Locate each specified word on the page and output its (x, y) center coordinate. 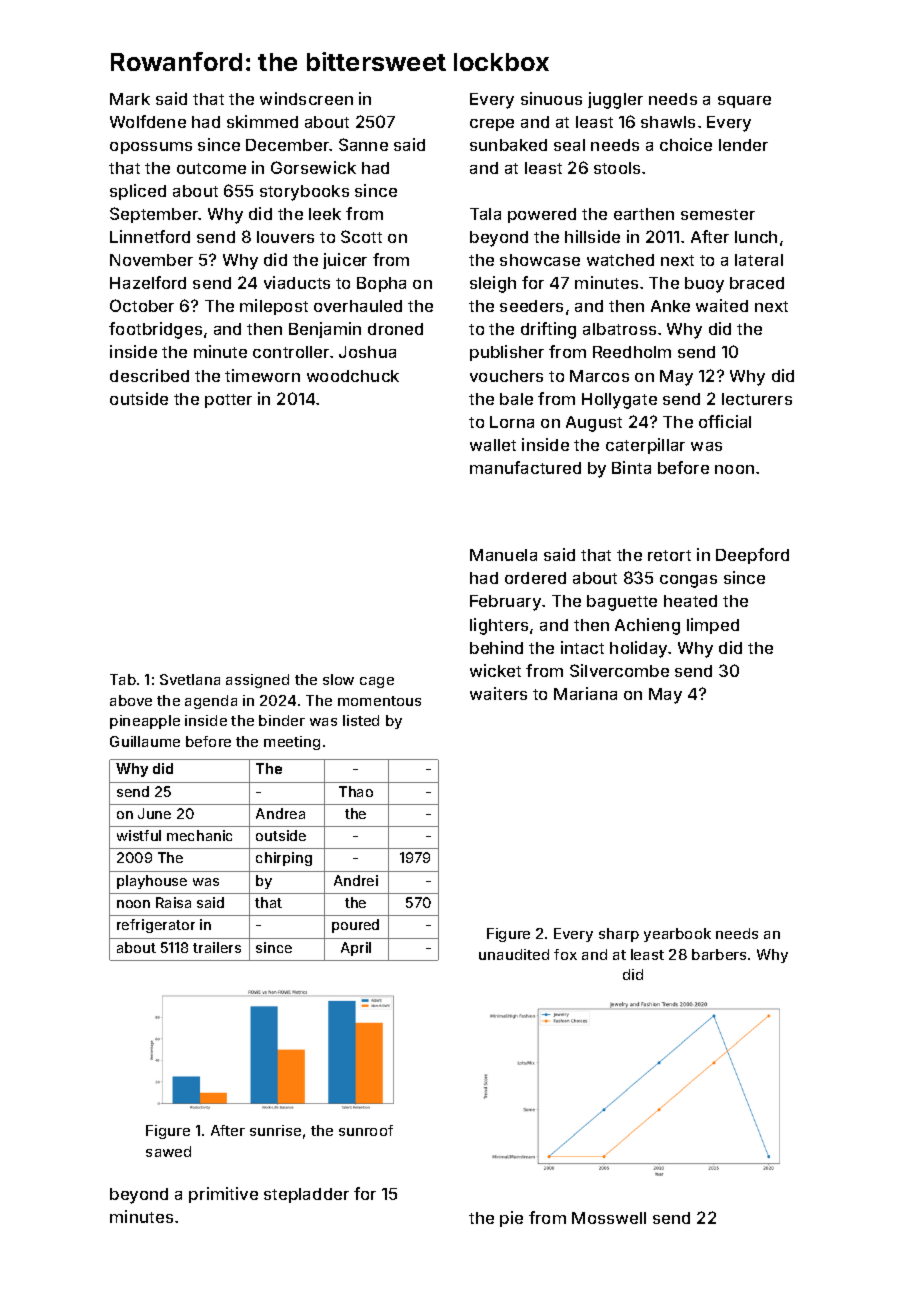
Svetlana (190, 679)
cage (377, 682)
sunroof (366, 1130)
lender (743, 145)
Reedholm (632, 352)
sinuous (551, 98)
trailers (217, 947)
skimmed (262, 121)
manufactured (525, 467)
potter (228, 401)
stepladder (306, 1195)
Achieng (647, 626)
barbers (719, 954)
